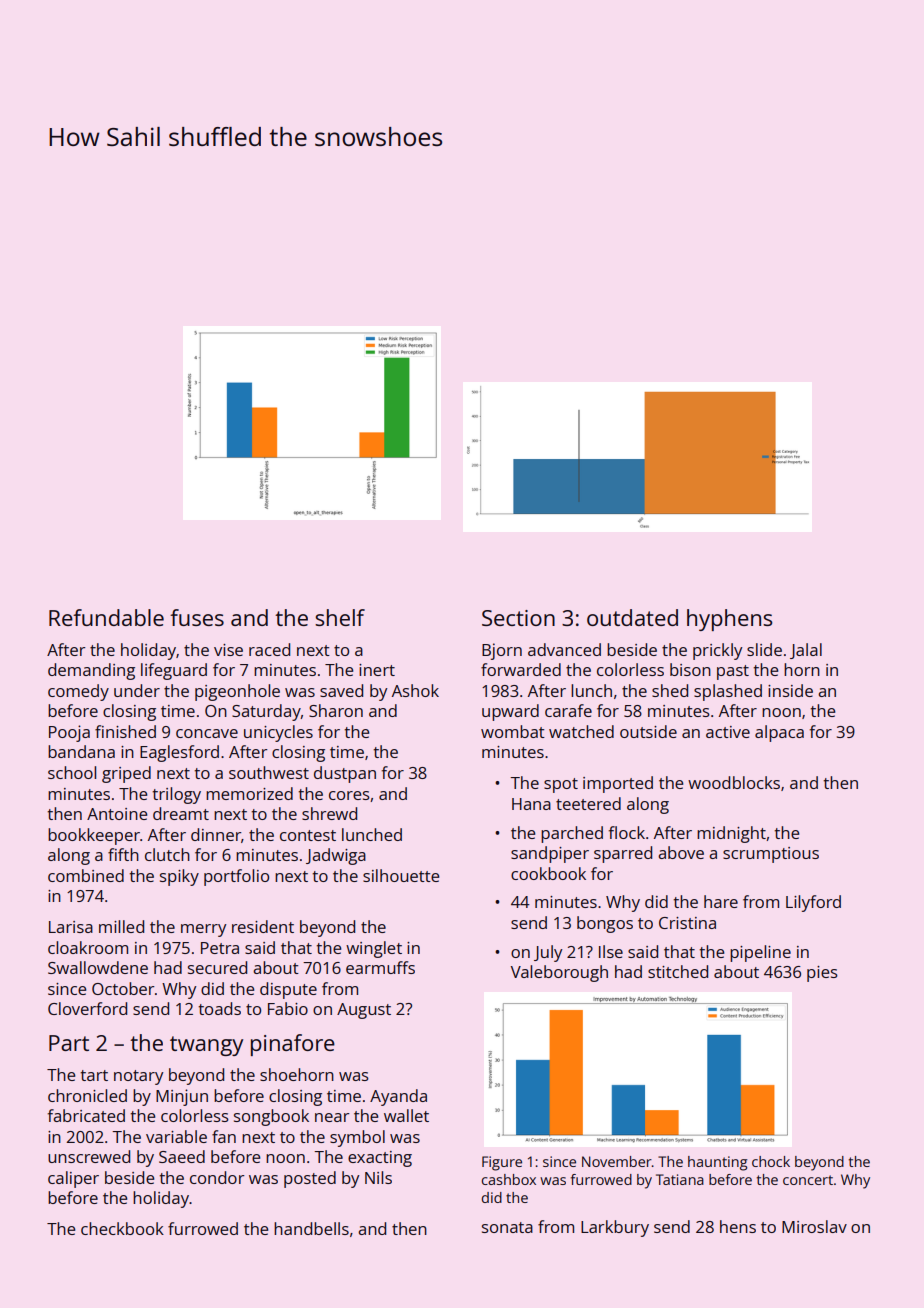 The width and height of the page is (924, 1308). What do you see at coordinates (228, 650) in the page?
I see `vise` at bounding box center [228, 650].
